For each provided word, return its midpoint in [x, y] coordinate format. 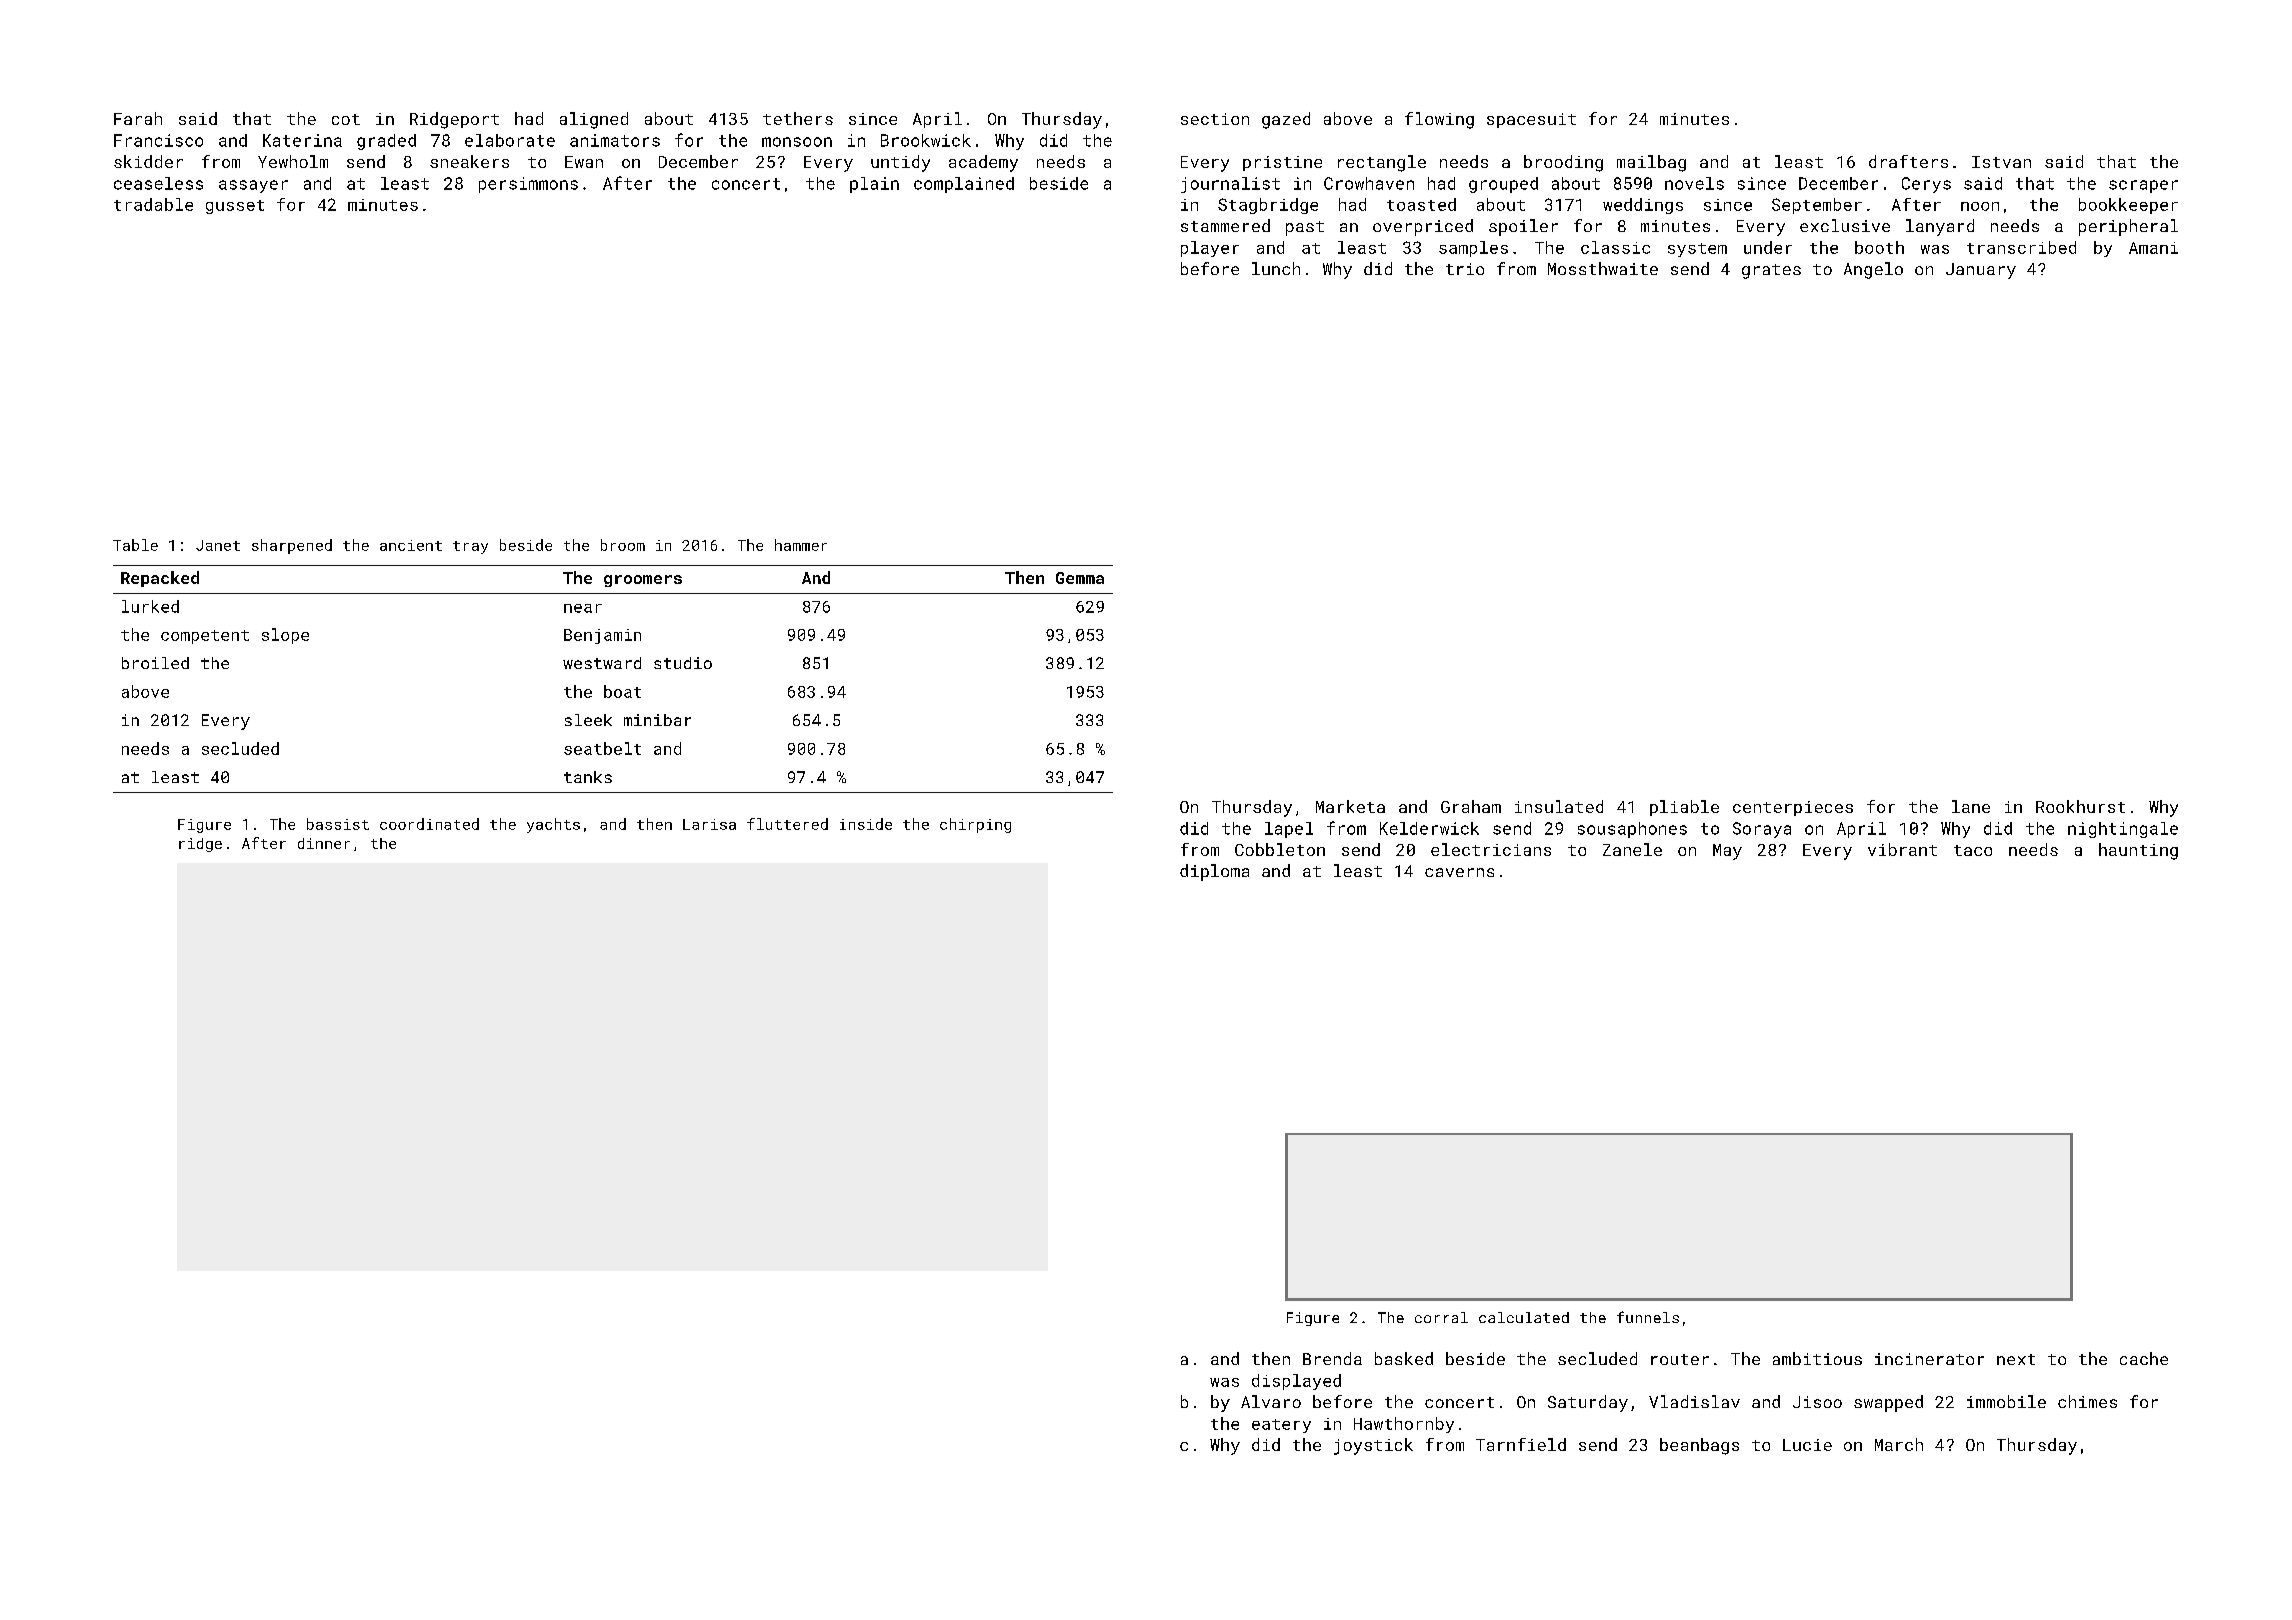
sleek [588, 720]
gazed [1286, 120]
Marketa [1350, 806]
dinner [324, 843]
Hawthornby [1404, 1425]
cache [2144, 1358]
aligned [594, 120]
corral [1441, 1317]
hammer [801, 545]
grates [1771, 271]
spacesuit [1531, 120]
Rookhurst [2080, 806]
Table [135, 545]
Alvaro [1271, 1401]
